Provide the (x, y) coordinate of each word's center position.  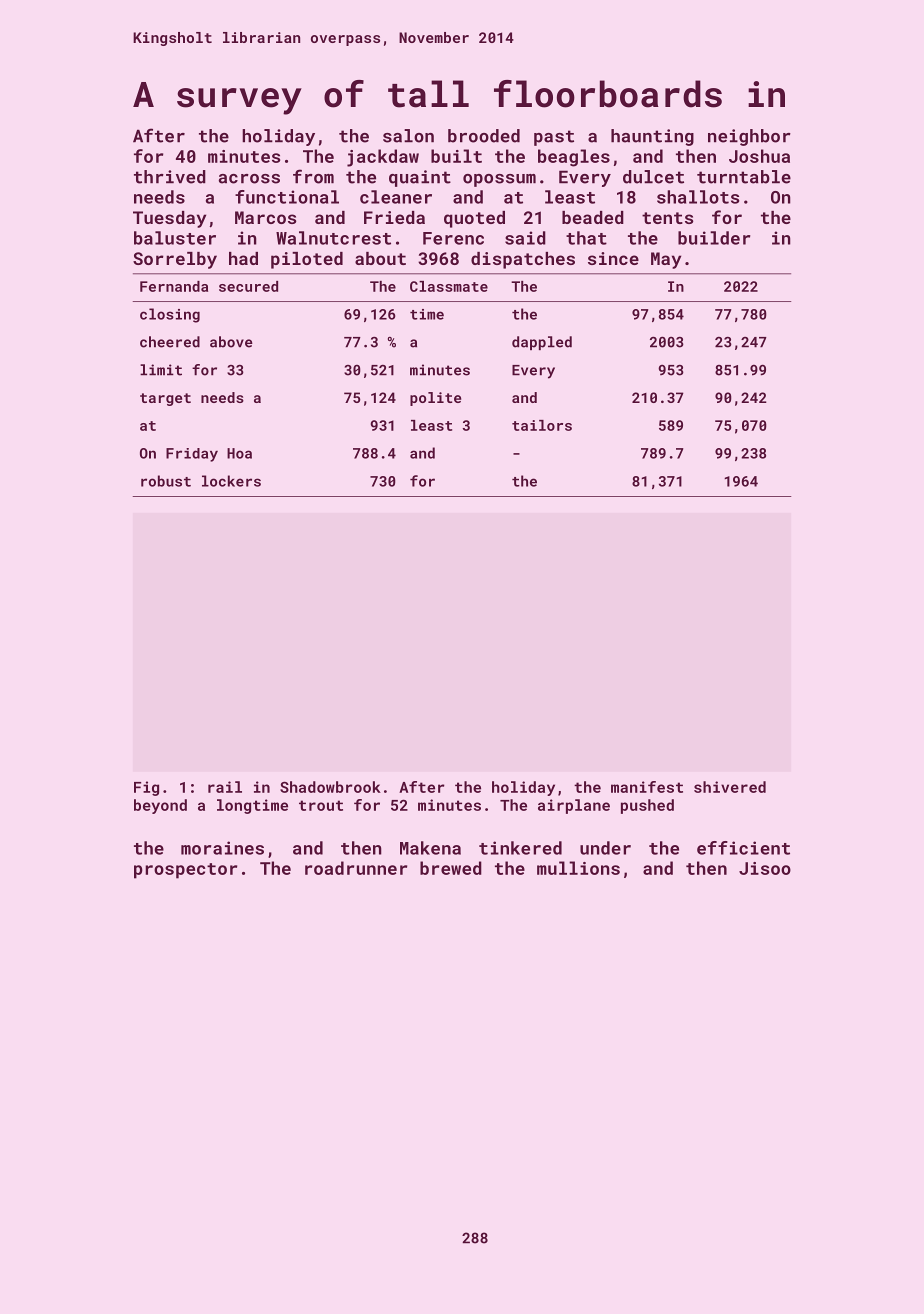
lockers (231, 481)
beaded (593, 217)
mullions (578, 868)
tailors (542, 425)
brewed (451, 868)
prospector (185, 871)
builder (714, 238)
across (249, 179)
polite (435, 399)
